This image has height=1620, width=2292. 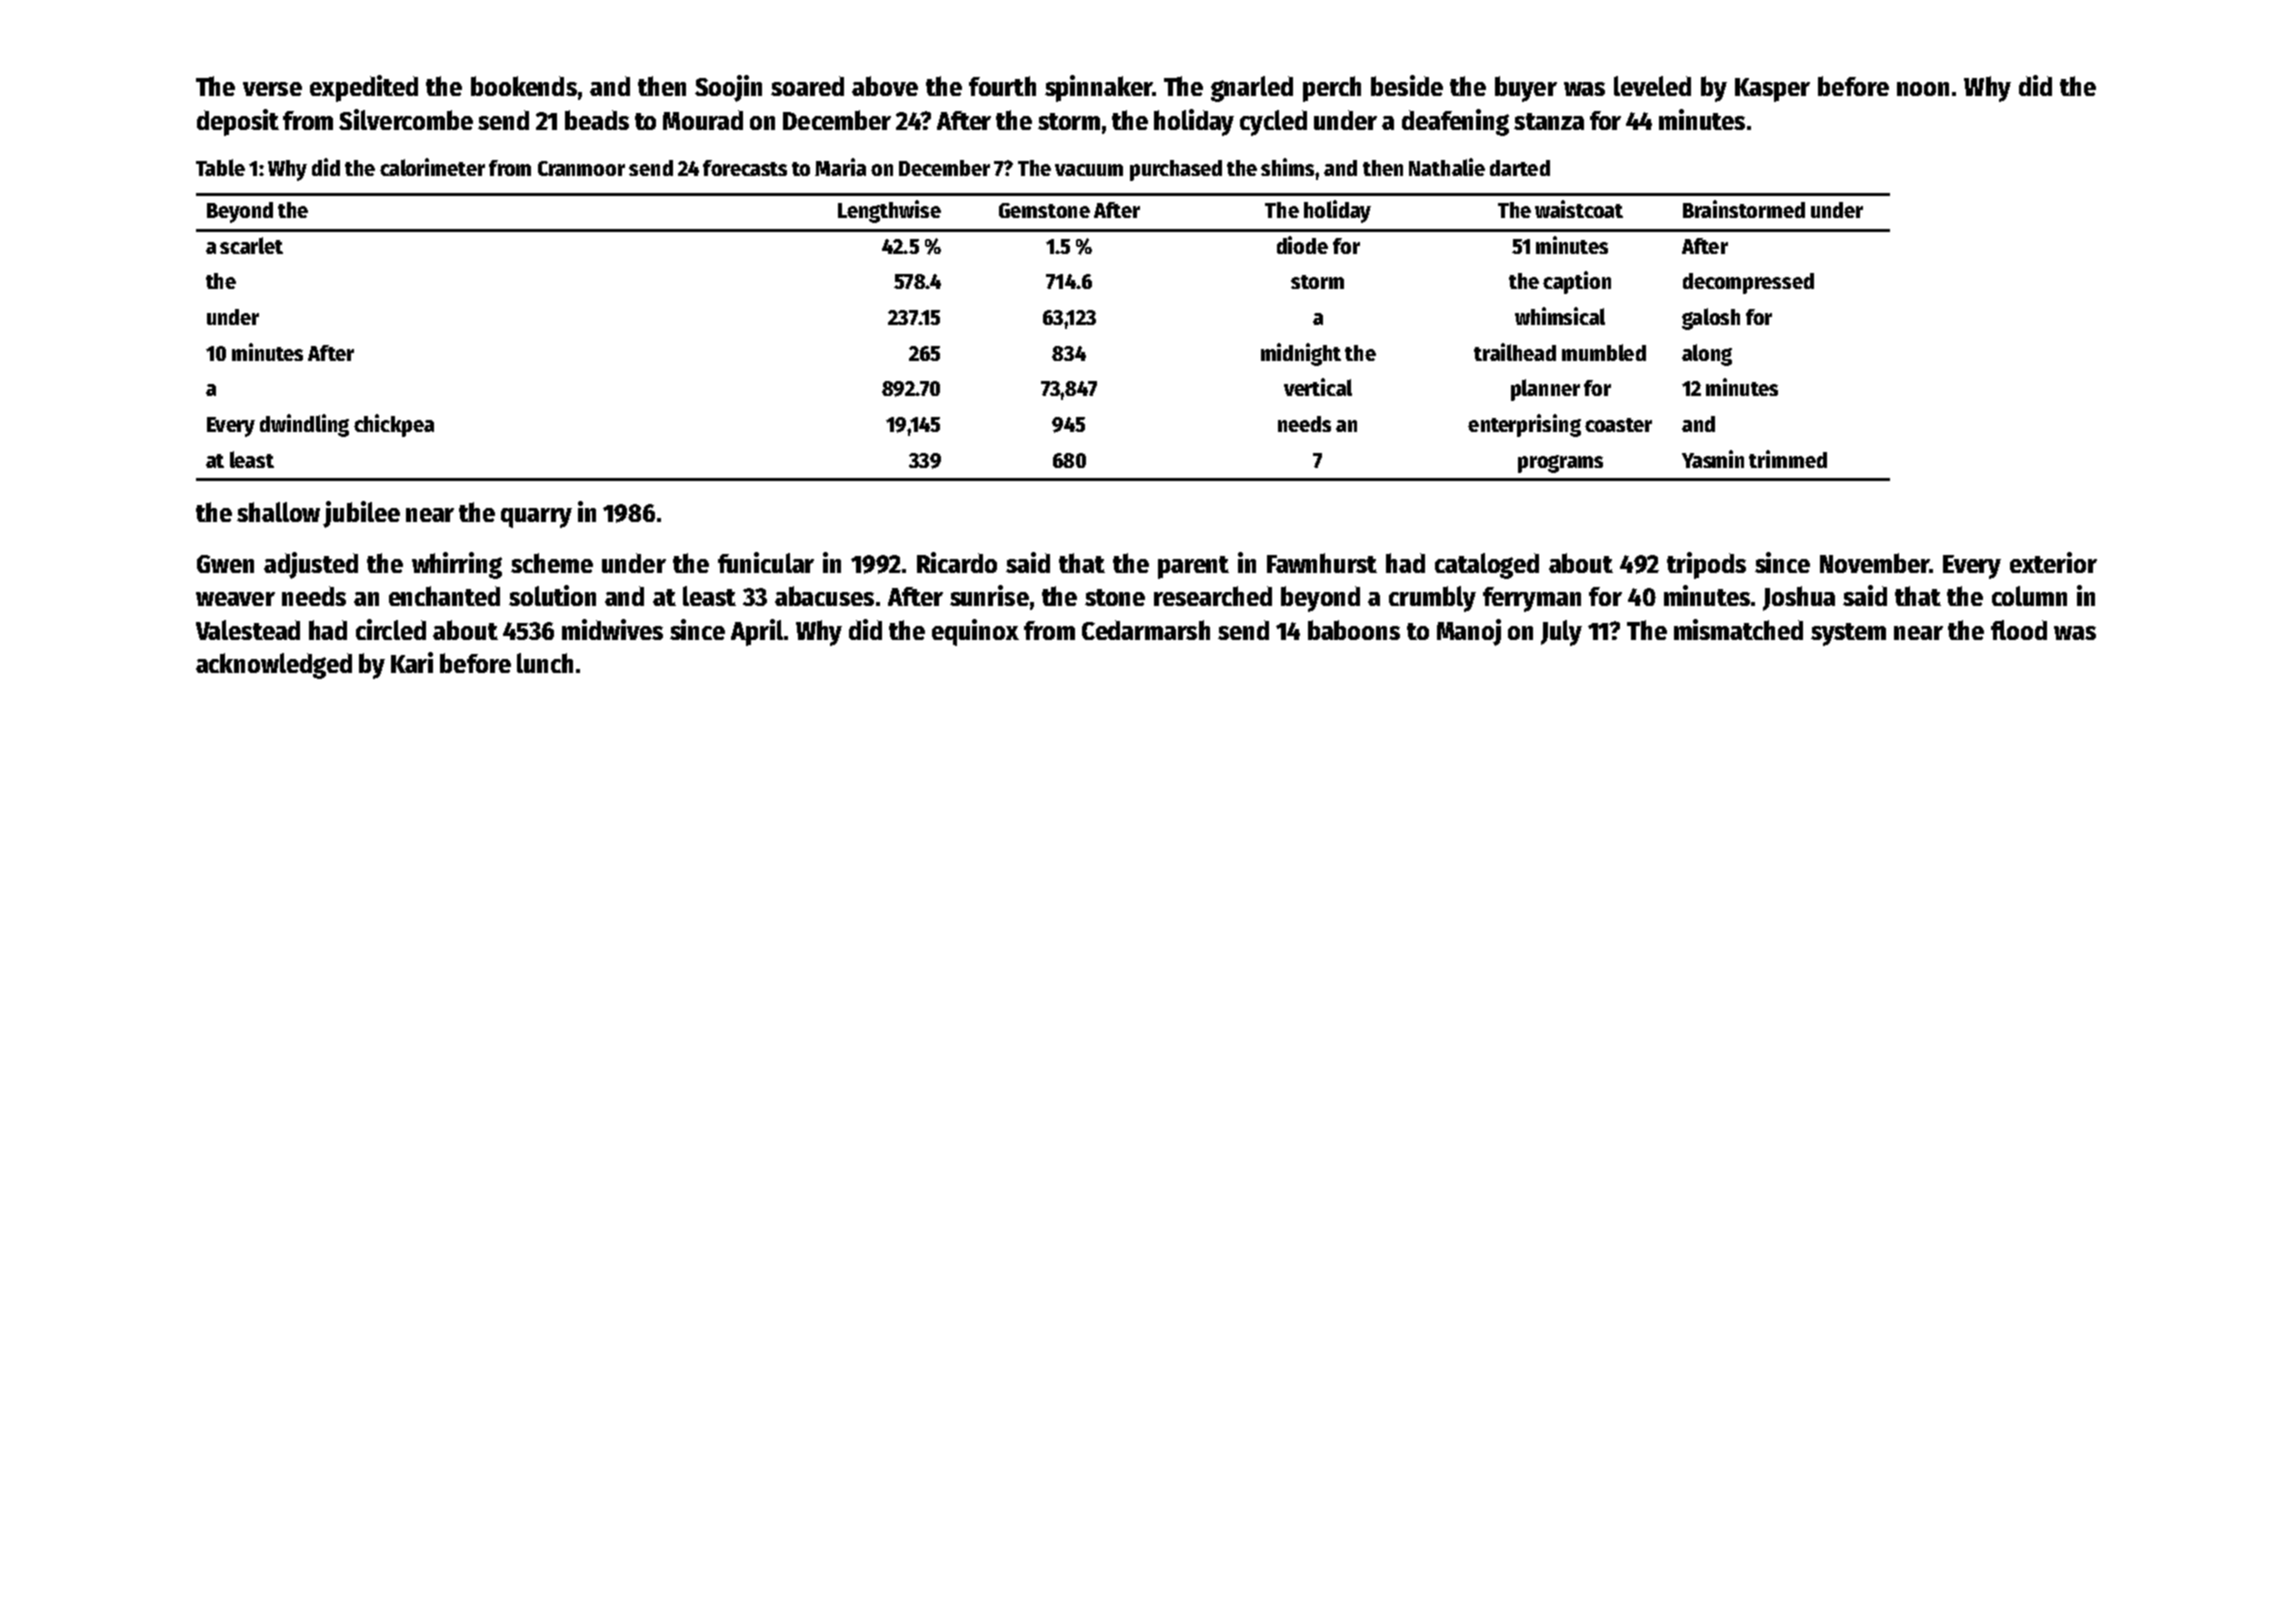 What do you see at coordinates (1002, 86) in the image?
I see `fourth` at bounding box center [1002, 86].
